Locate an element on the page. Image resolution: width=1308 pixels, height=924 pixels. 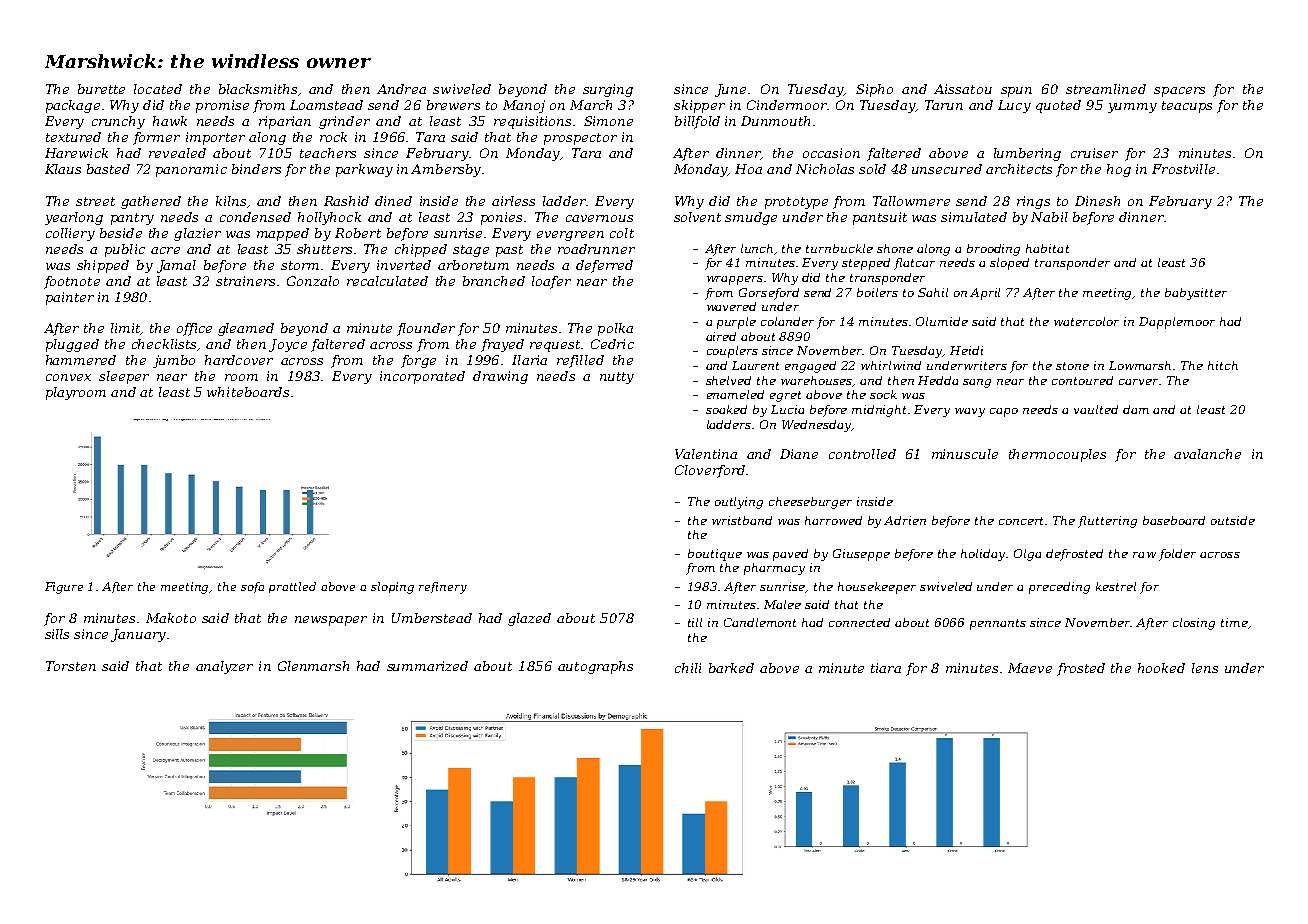
Makoto is located at coordinates (171, 618).
